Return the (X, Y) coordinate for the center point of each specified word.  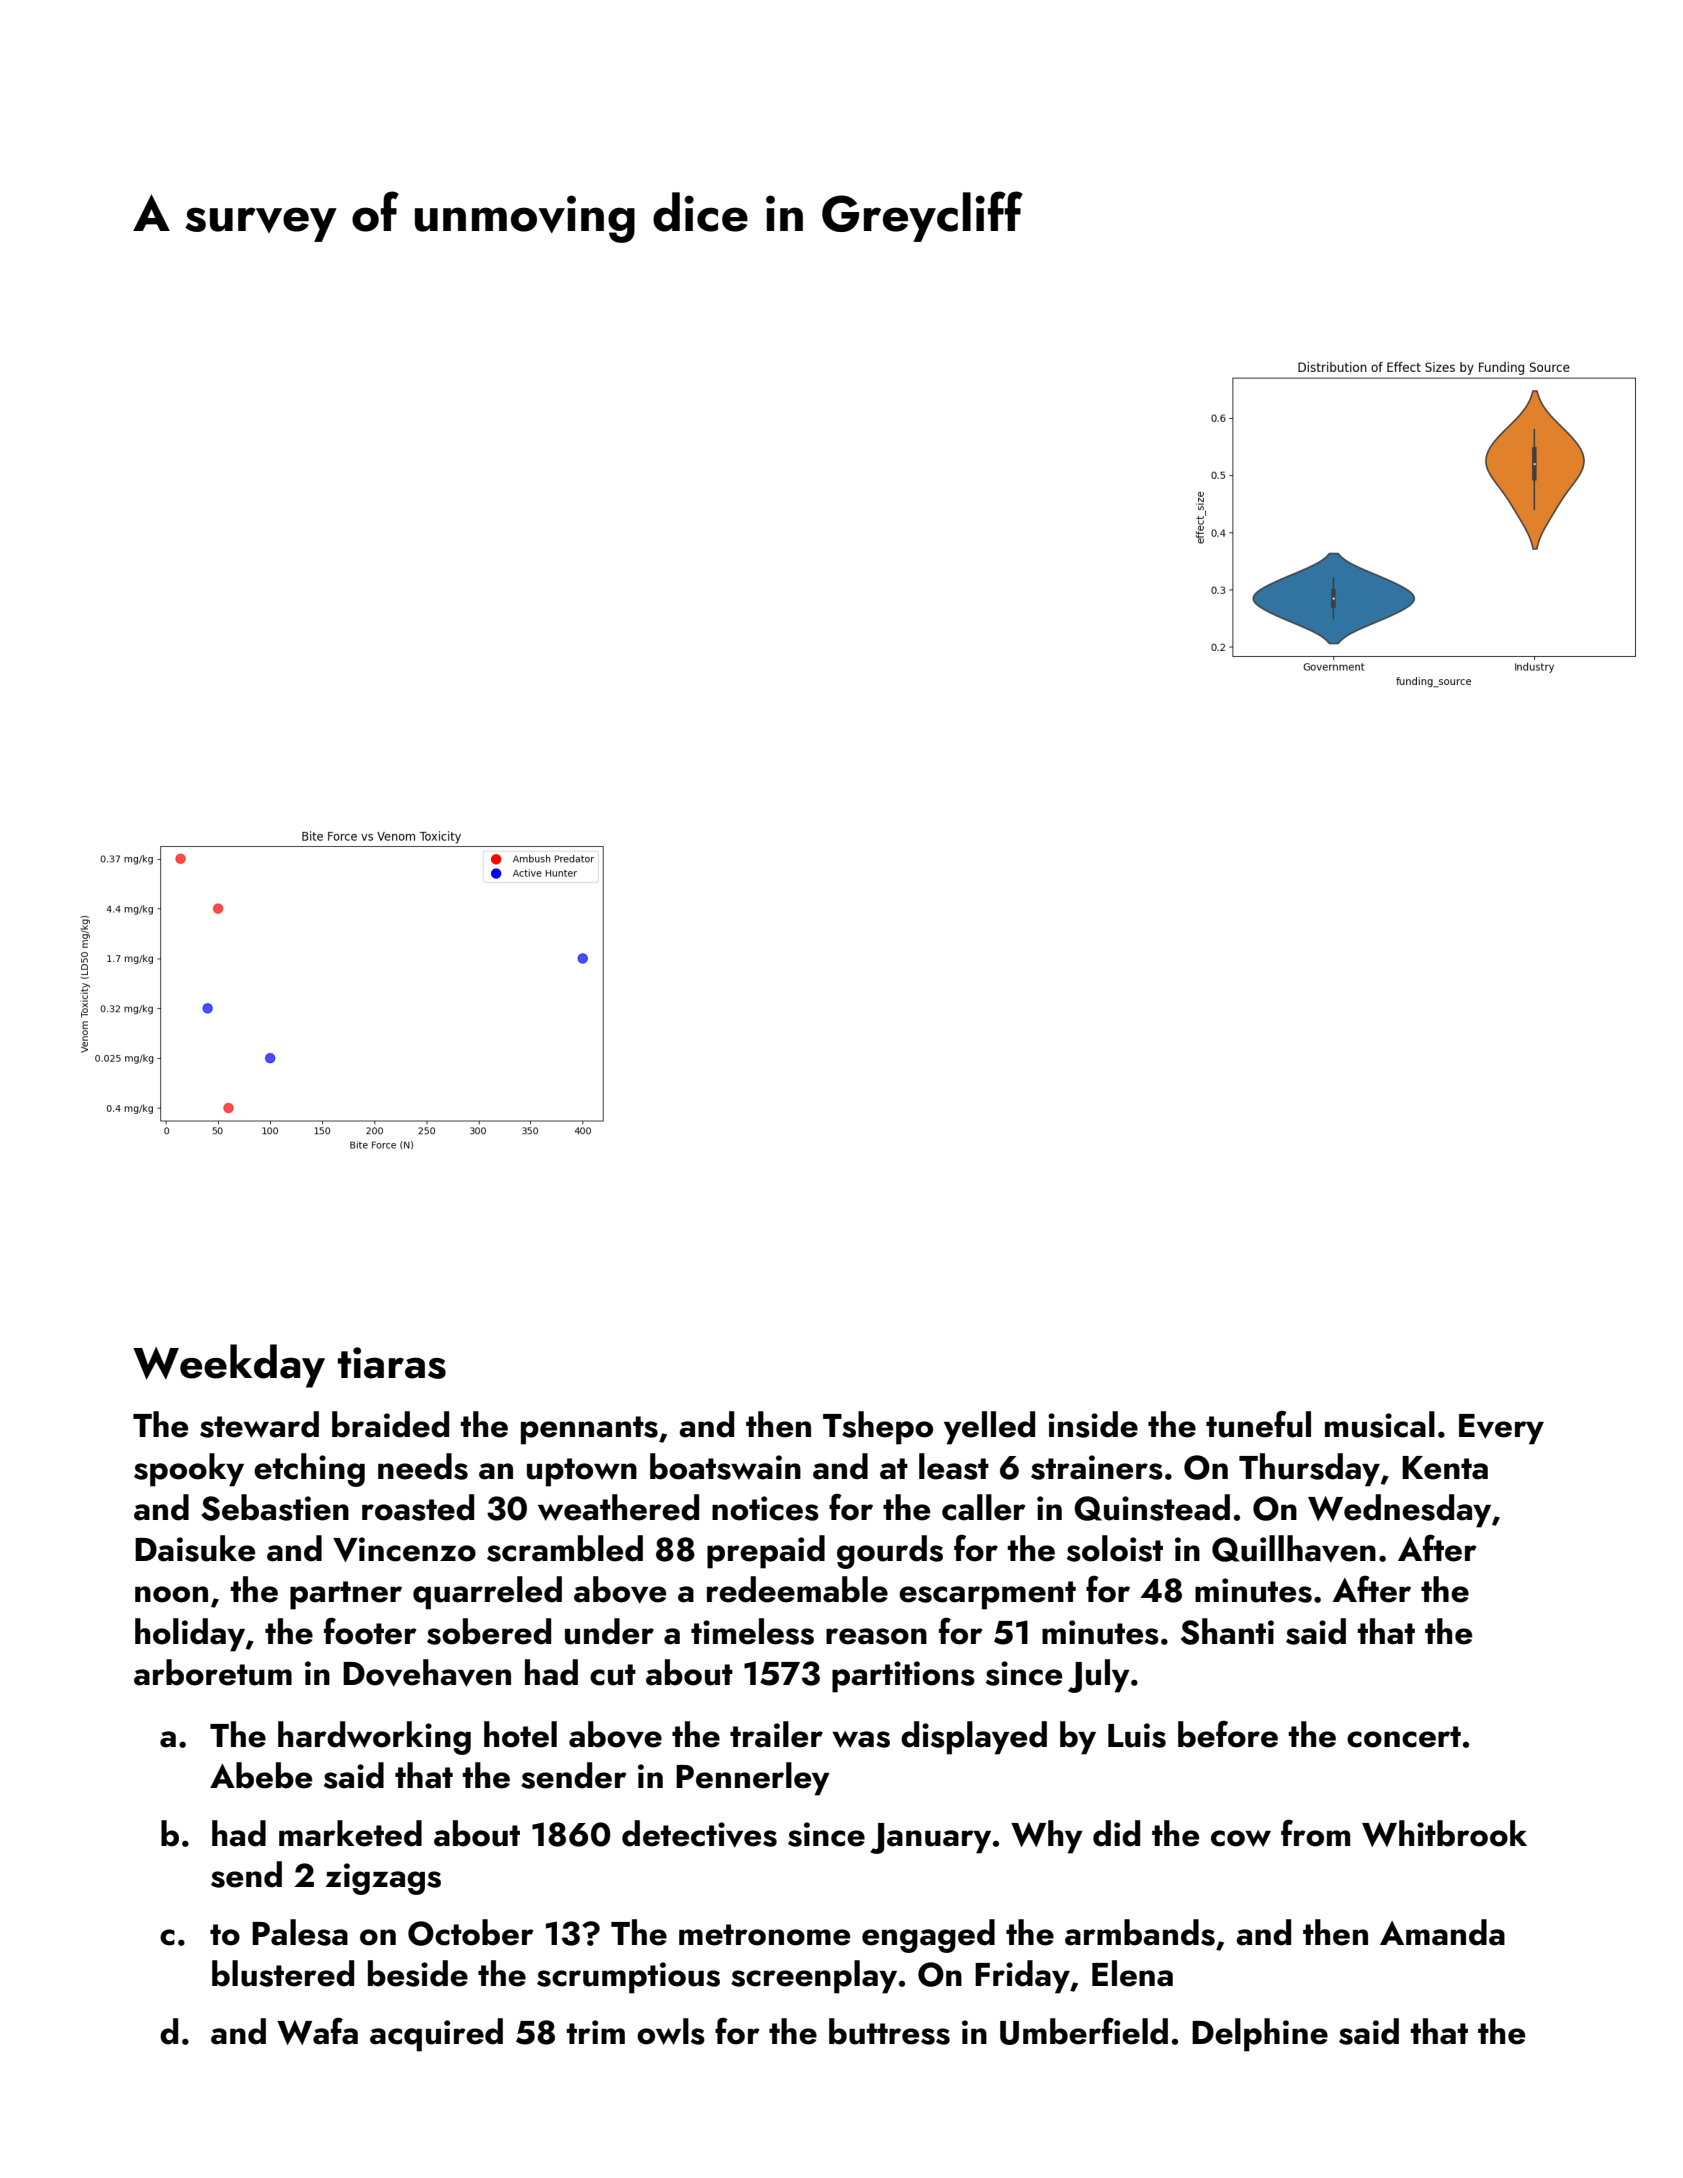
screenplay (814, 1977)
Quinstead (1152, 1507)
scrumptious (628, 1978)
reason (876, 1636)
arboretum (213, 1672)
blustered (283, 1973)
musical (1380, 1424)
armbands (1140, 1932)
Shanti (1227, 1631)
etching (309, 1470)
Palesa (300, 1932)
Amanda (1442, 1932)
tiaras (392, 1363)
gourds (890, 1552)
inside (1093, 1424)
